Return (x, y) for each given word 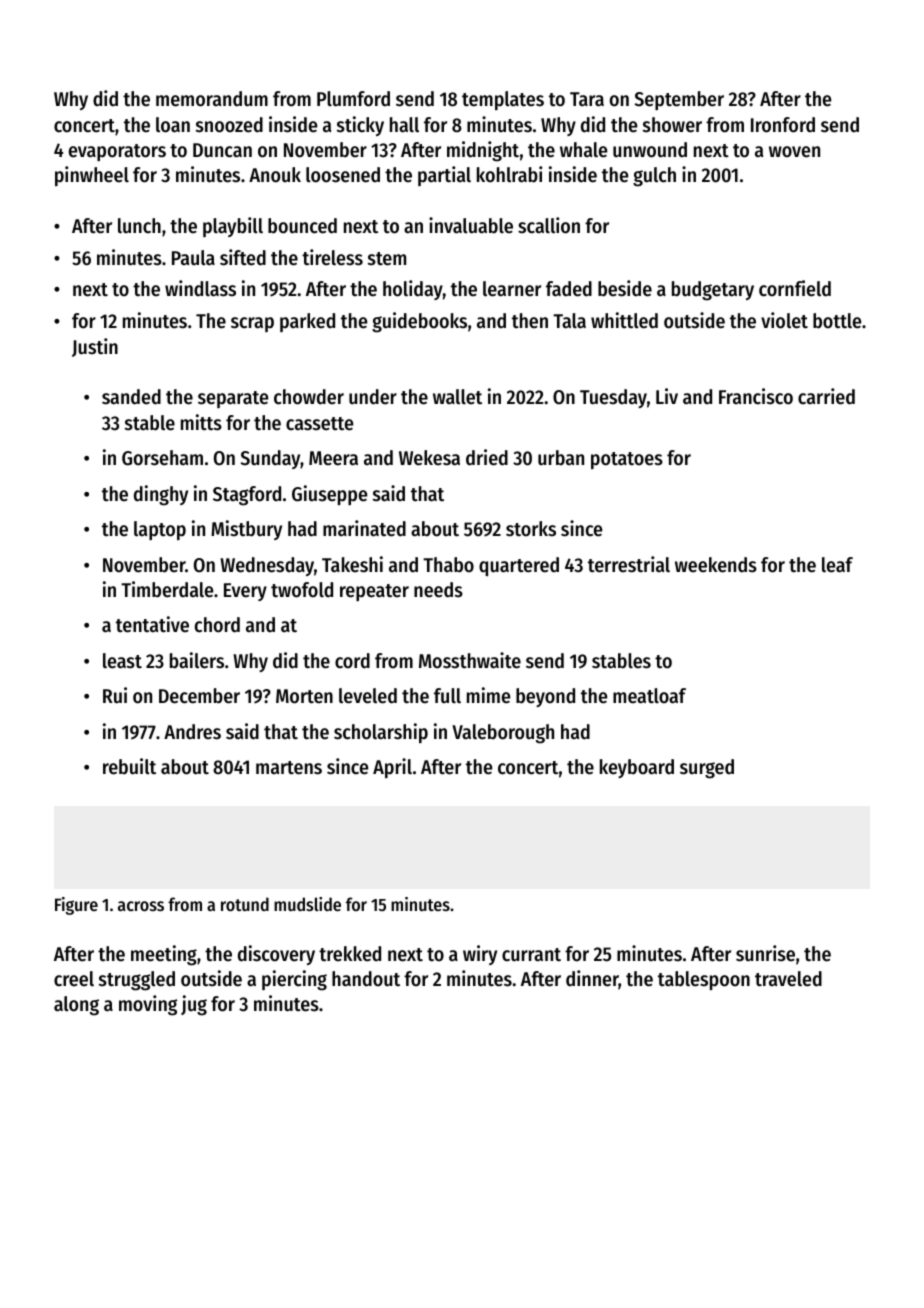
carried (826, 396)
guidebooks (419, 322)
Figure (76, 906)
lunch (139, 226)
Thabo (448, 565)
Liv (667, 396)
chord (217, 625)
